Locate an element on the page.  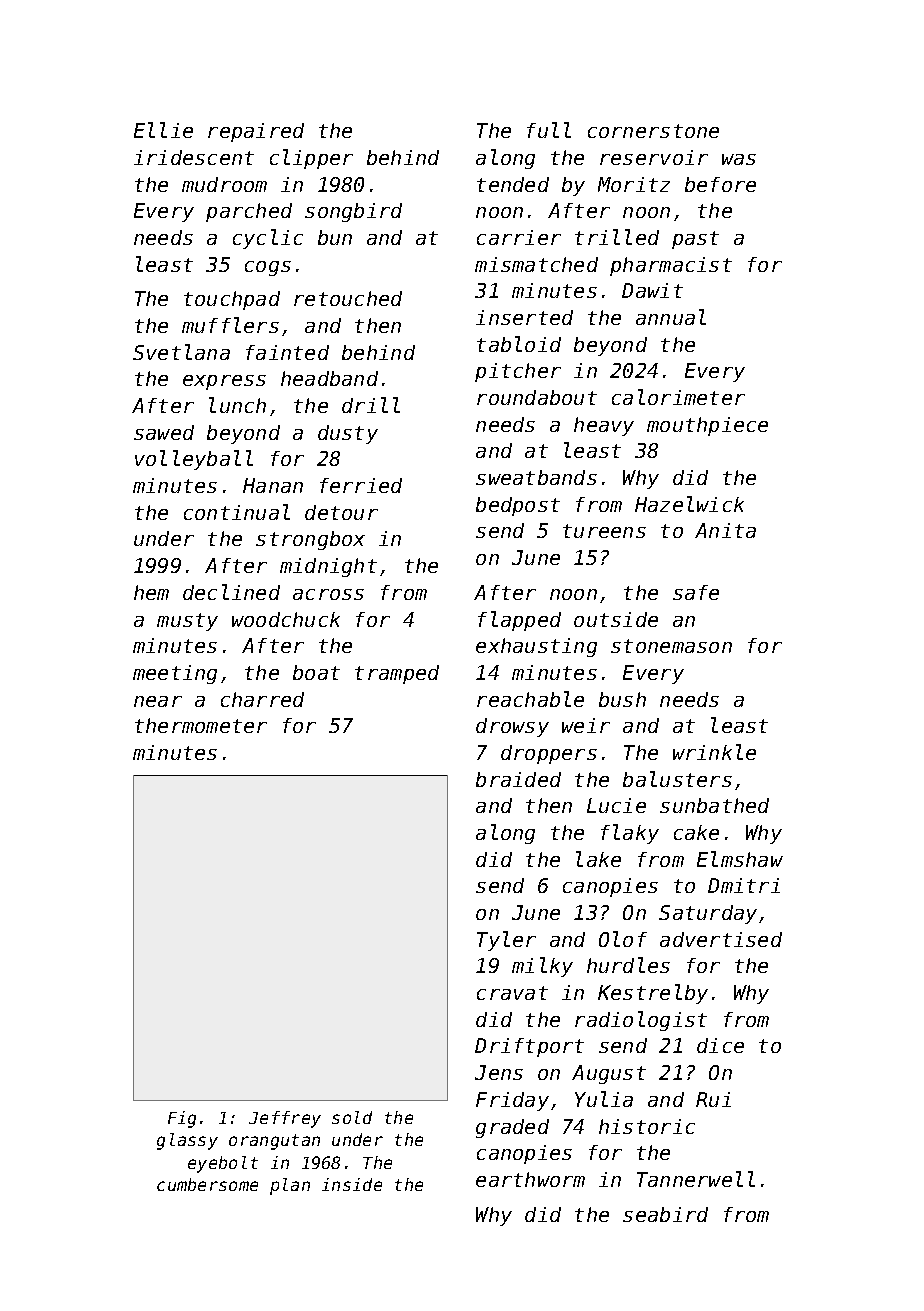
cravat is located at coordinates (512, 993).
